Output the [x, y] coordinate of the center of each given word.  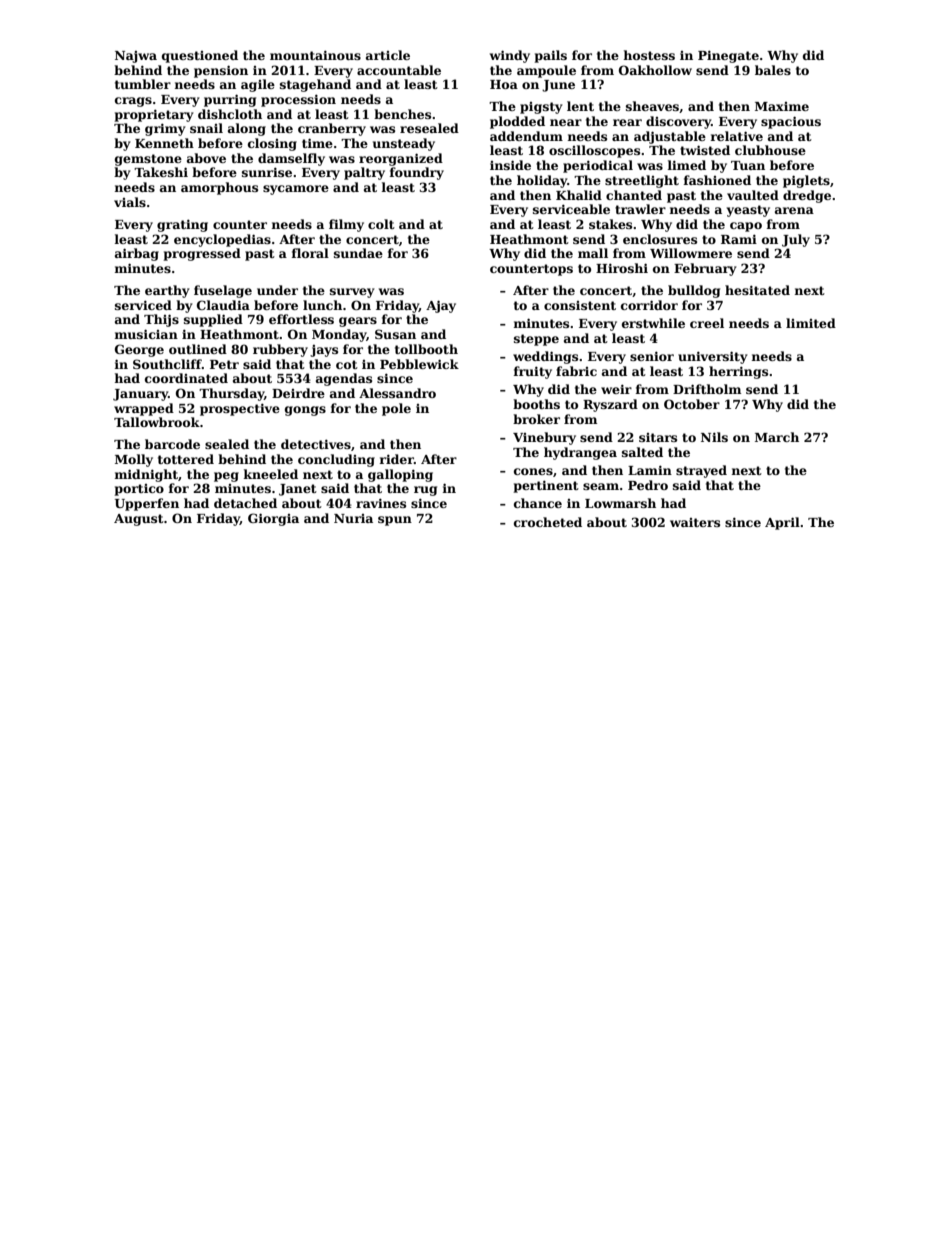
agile [258, 85]
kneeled [270, 474]
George [139, 350]
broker [536, 419]
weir [616, 389]
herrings [738, 372]
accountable [399, 70]
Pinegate [728, 56]
